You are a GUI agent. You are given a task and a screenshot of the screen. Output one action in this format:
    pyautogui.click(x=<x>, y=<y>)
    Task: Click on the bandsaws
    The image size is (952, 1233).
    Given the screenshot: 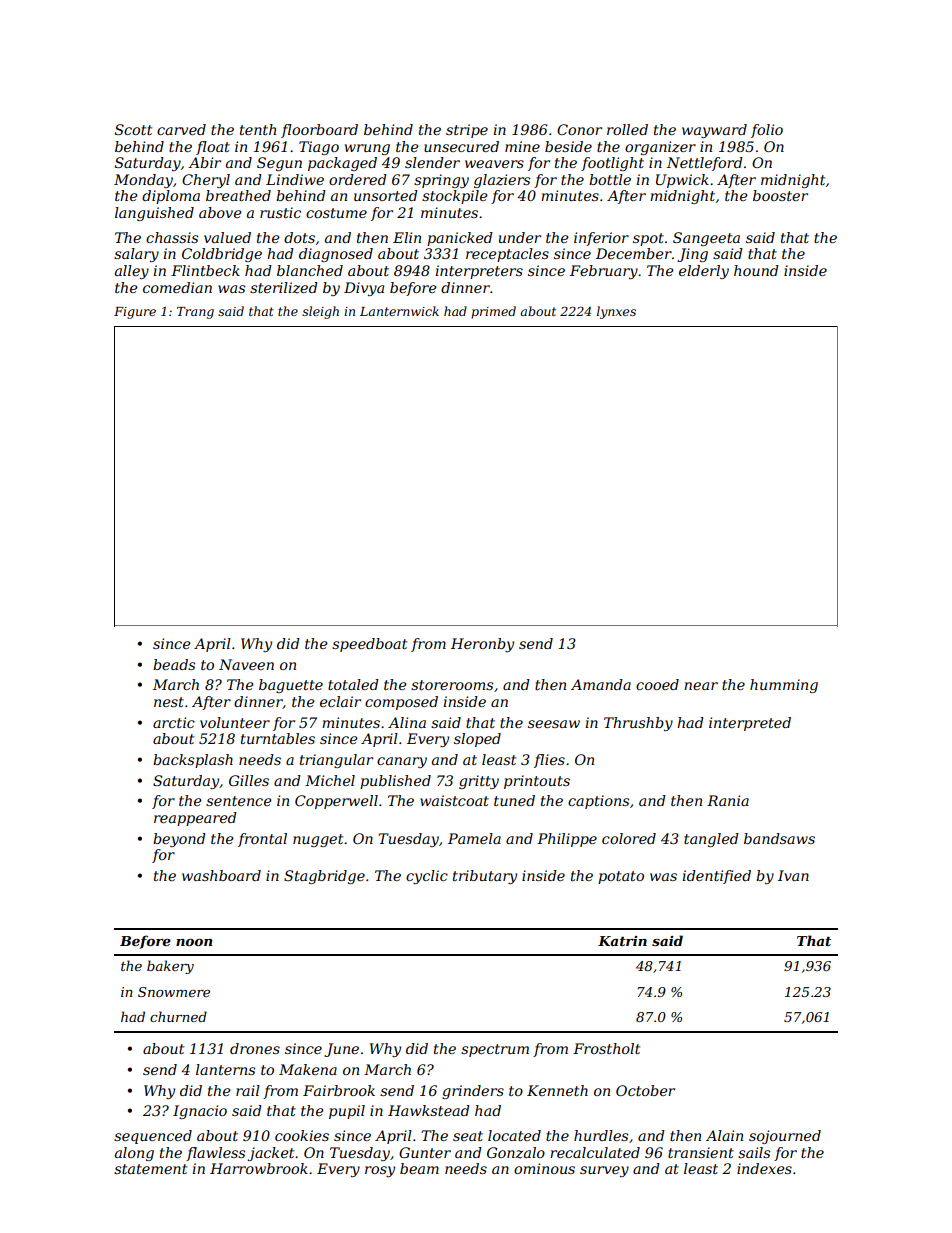 What is the action you would take?
    pyautogui.click(x=779, y=838)
